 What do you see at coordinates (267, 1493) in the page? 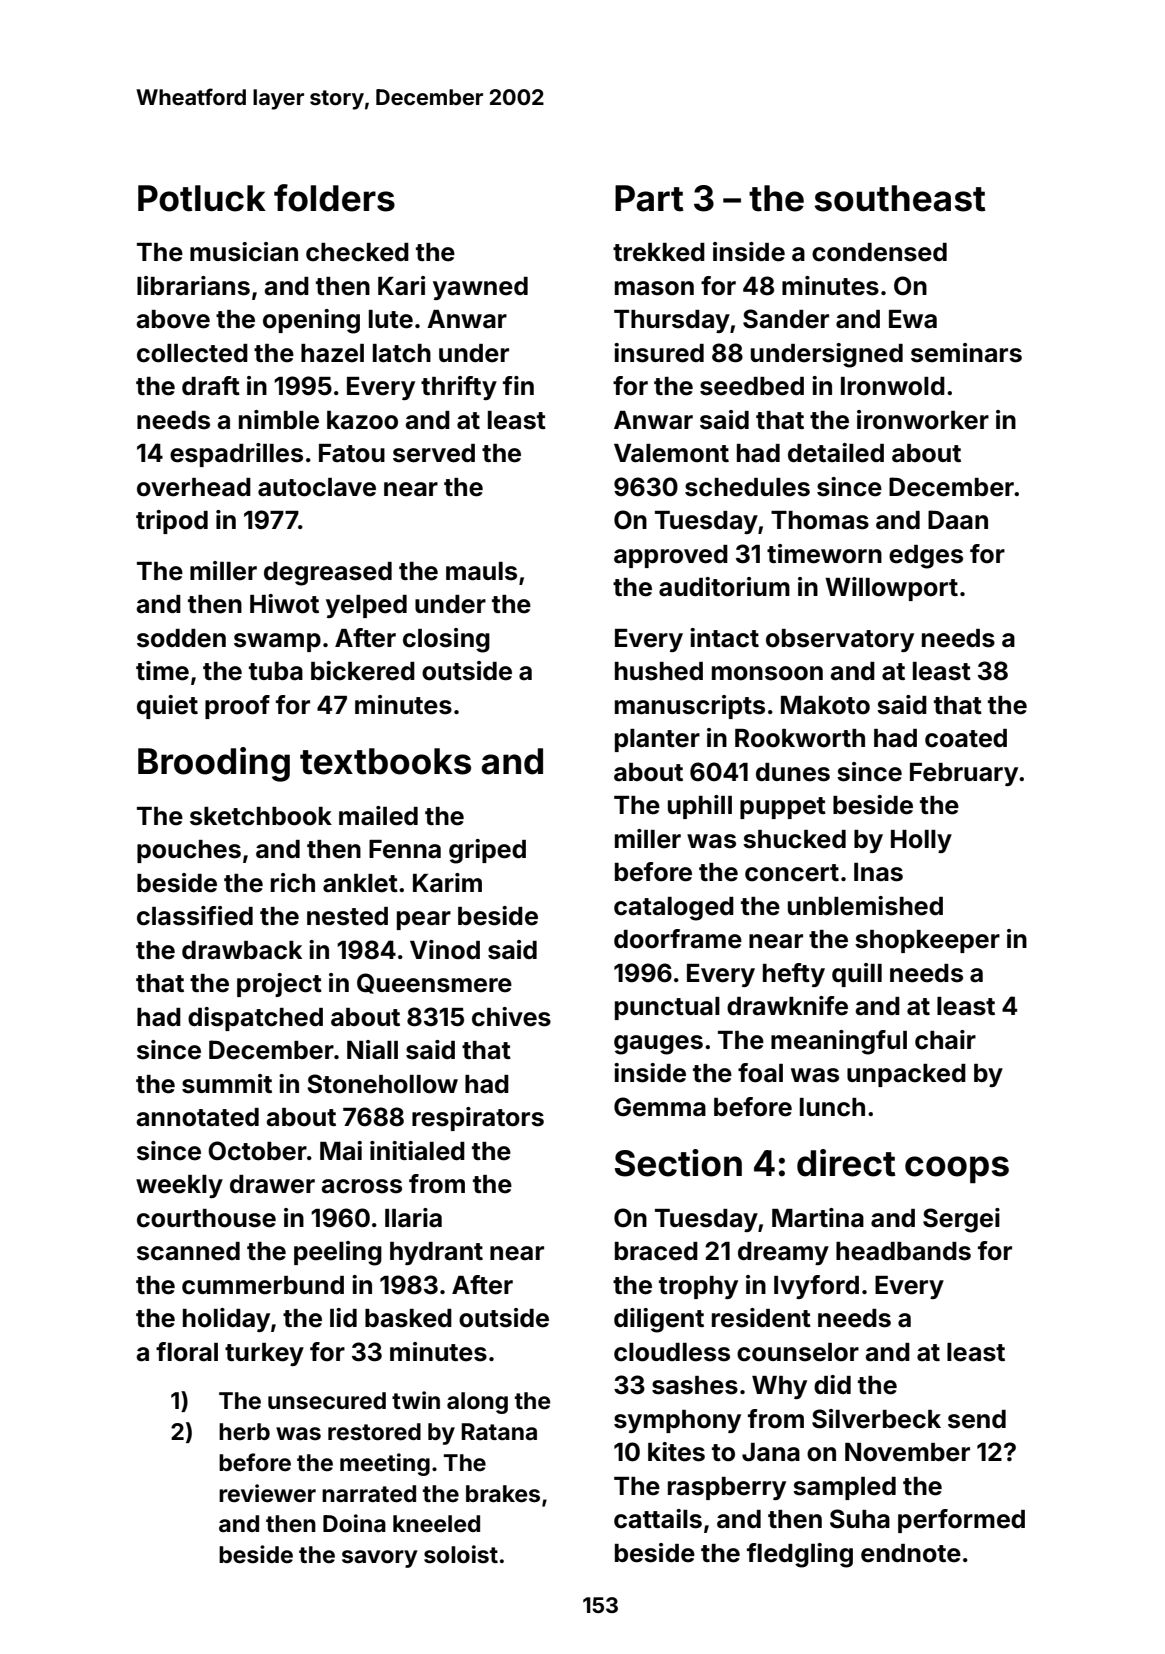
I see `reviewer` at bounding box center [267, 1493].
